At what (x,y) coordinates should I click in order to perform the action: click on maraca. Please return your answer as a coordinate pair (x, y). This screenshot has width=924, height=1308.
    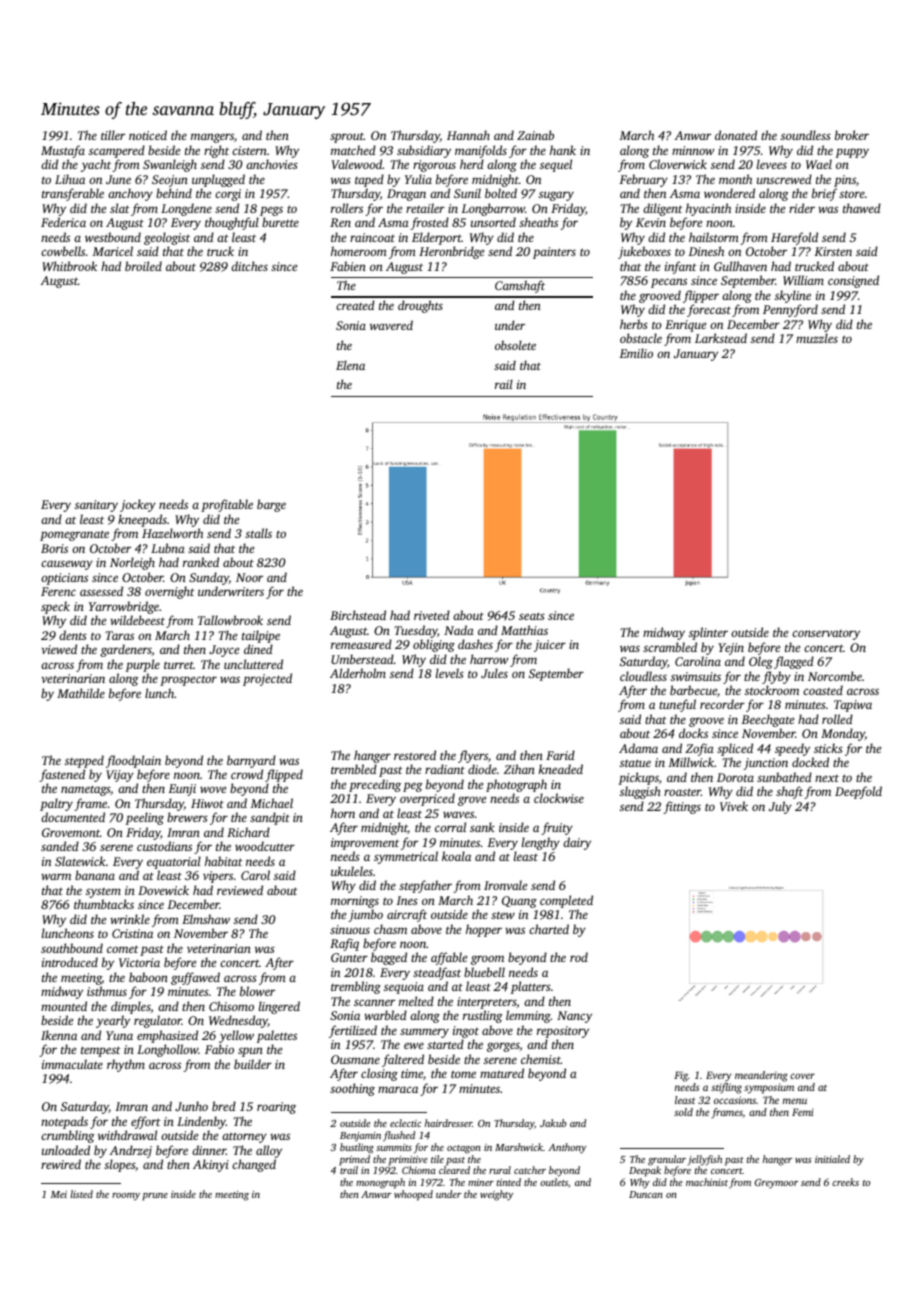
    Looking at the image, I should click on (398, 1089).
